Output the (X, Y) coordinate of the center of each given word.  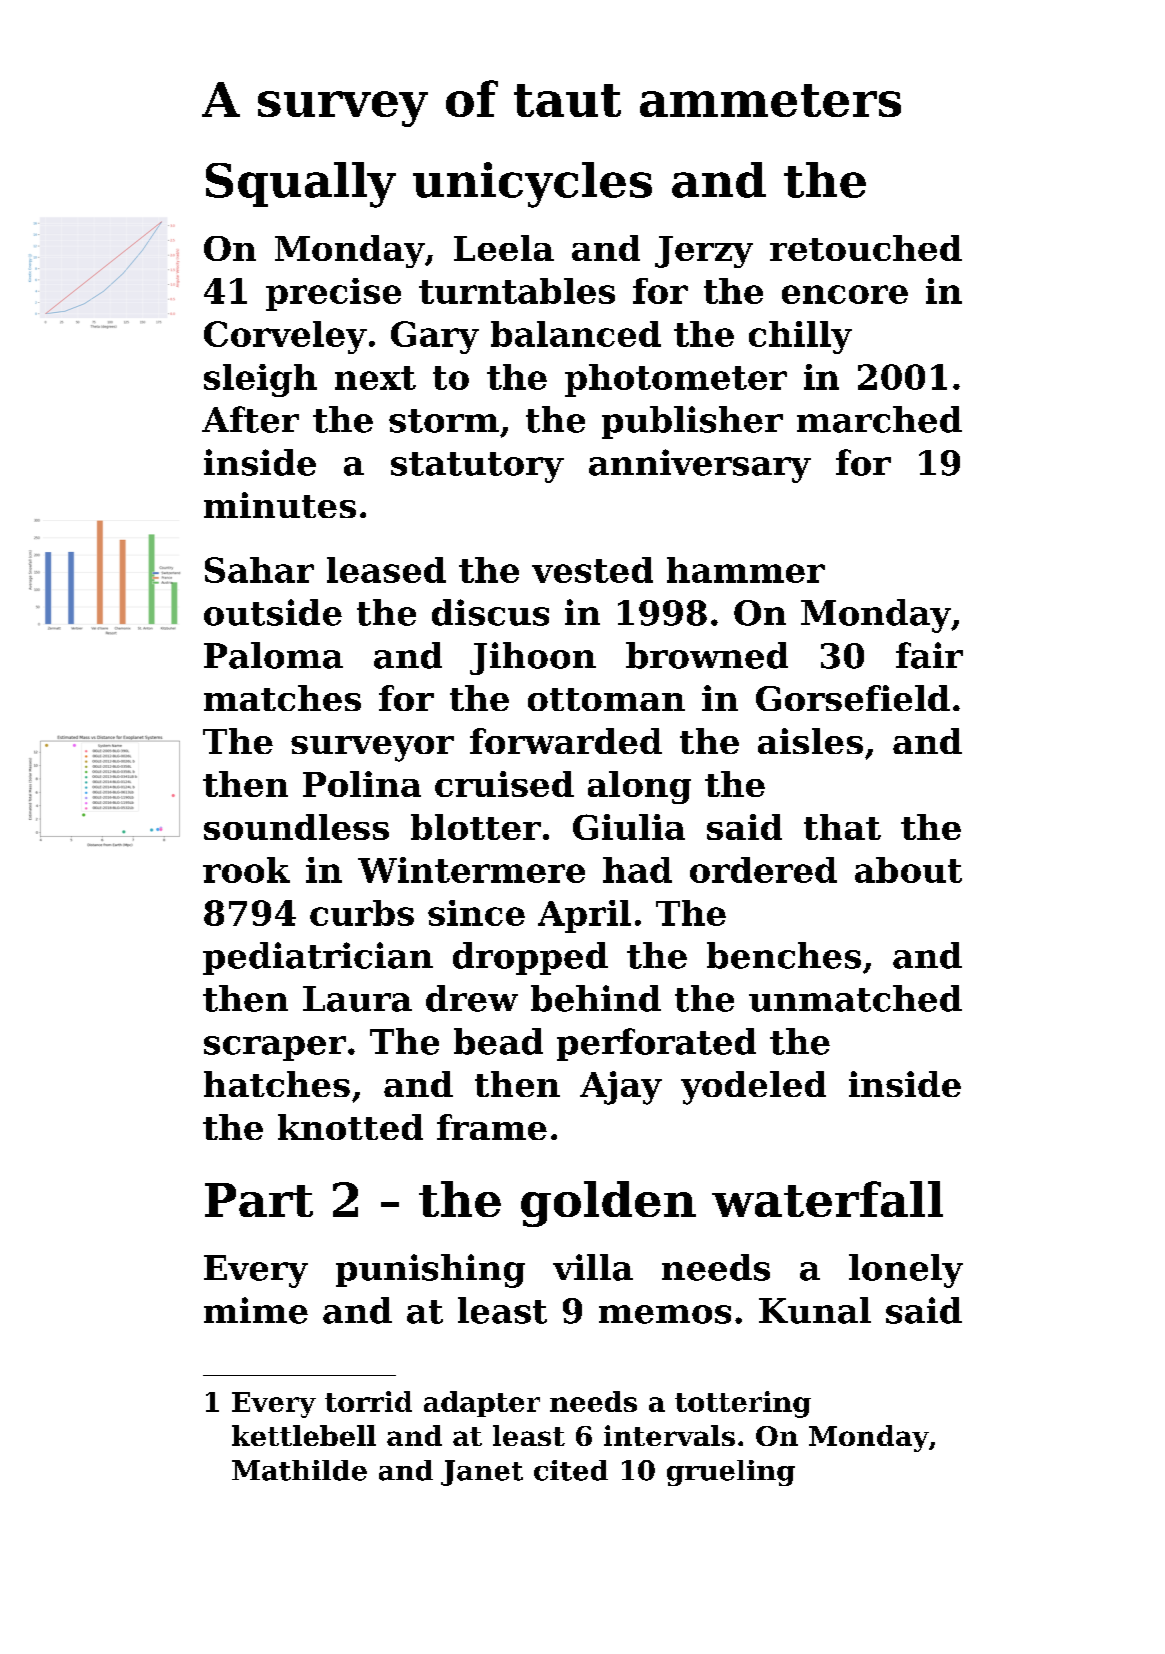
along (639, 787)
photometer (676, 380)
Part (259, 1200)
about (908, 870)
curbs (362, 913)
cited (571, 1470)
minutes (280, 505)
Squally (301, 185)
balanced (576, 334)
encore (845, 294)
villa (593, 1267)
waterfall (827, 1199)
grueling (731, 1473)
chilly (800, 337)
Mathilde (299, 1470)
